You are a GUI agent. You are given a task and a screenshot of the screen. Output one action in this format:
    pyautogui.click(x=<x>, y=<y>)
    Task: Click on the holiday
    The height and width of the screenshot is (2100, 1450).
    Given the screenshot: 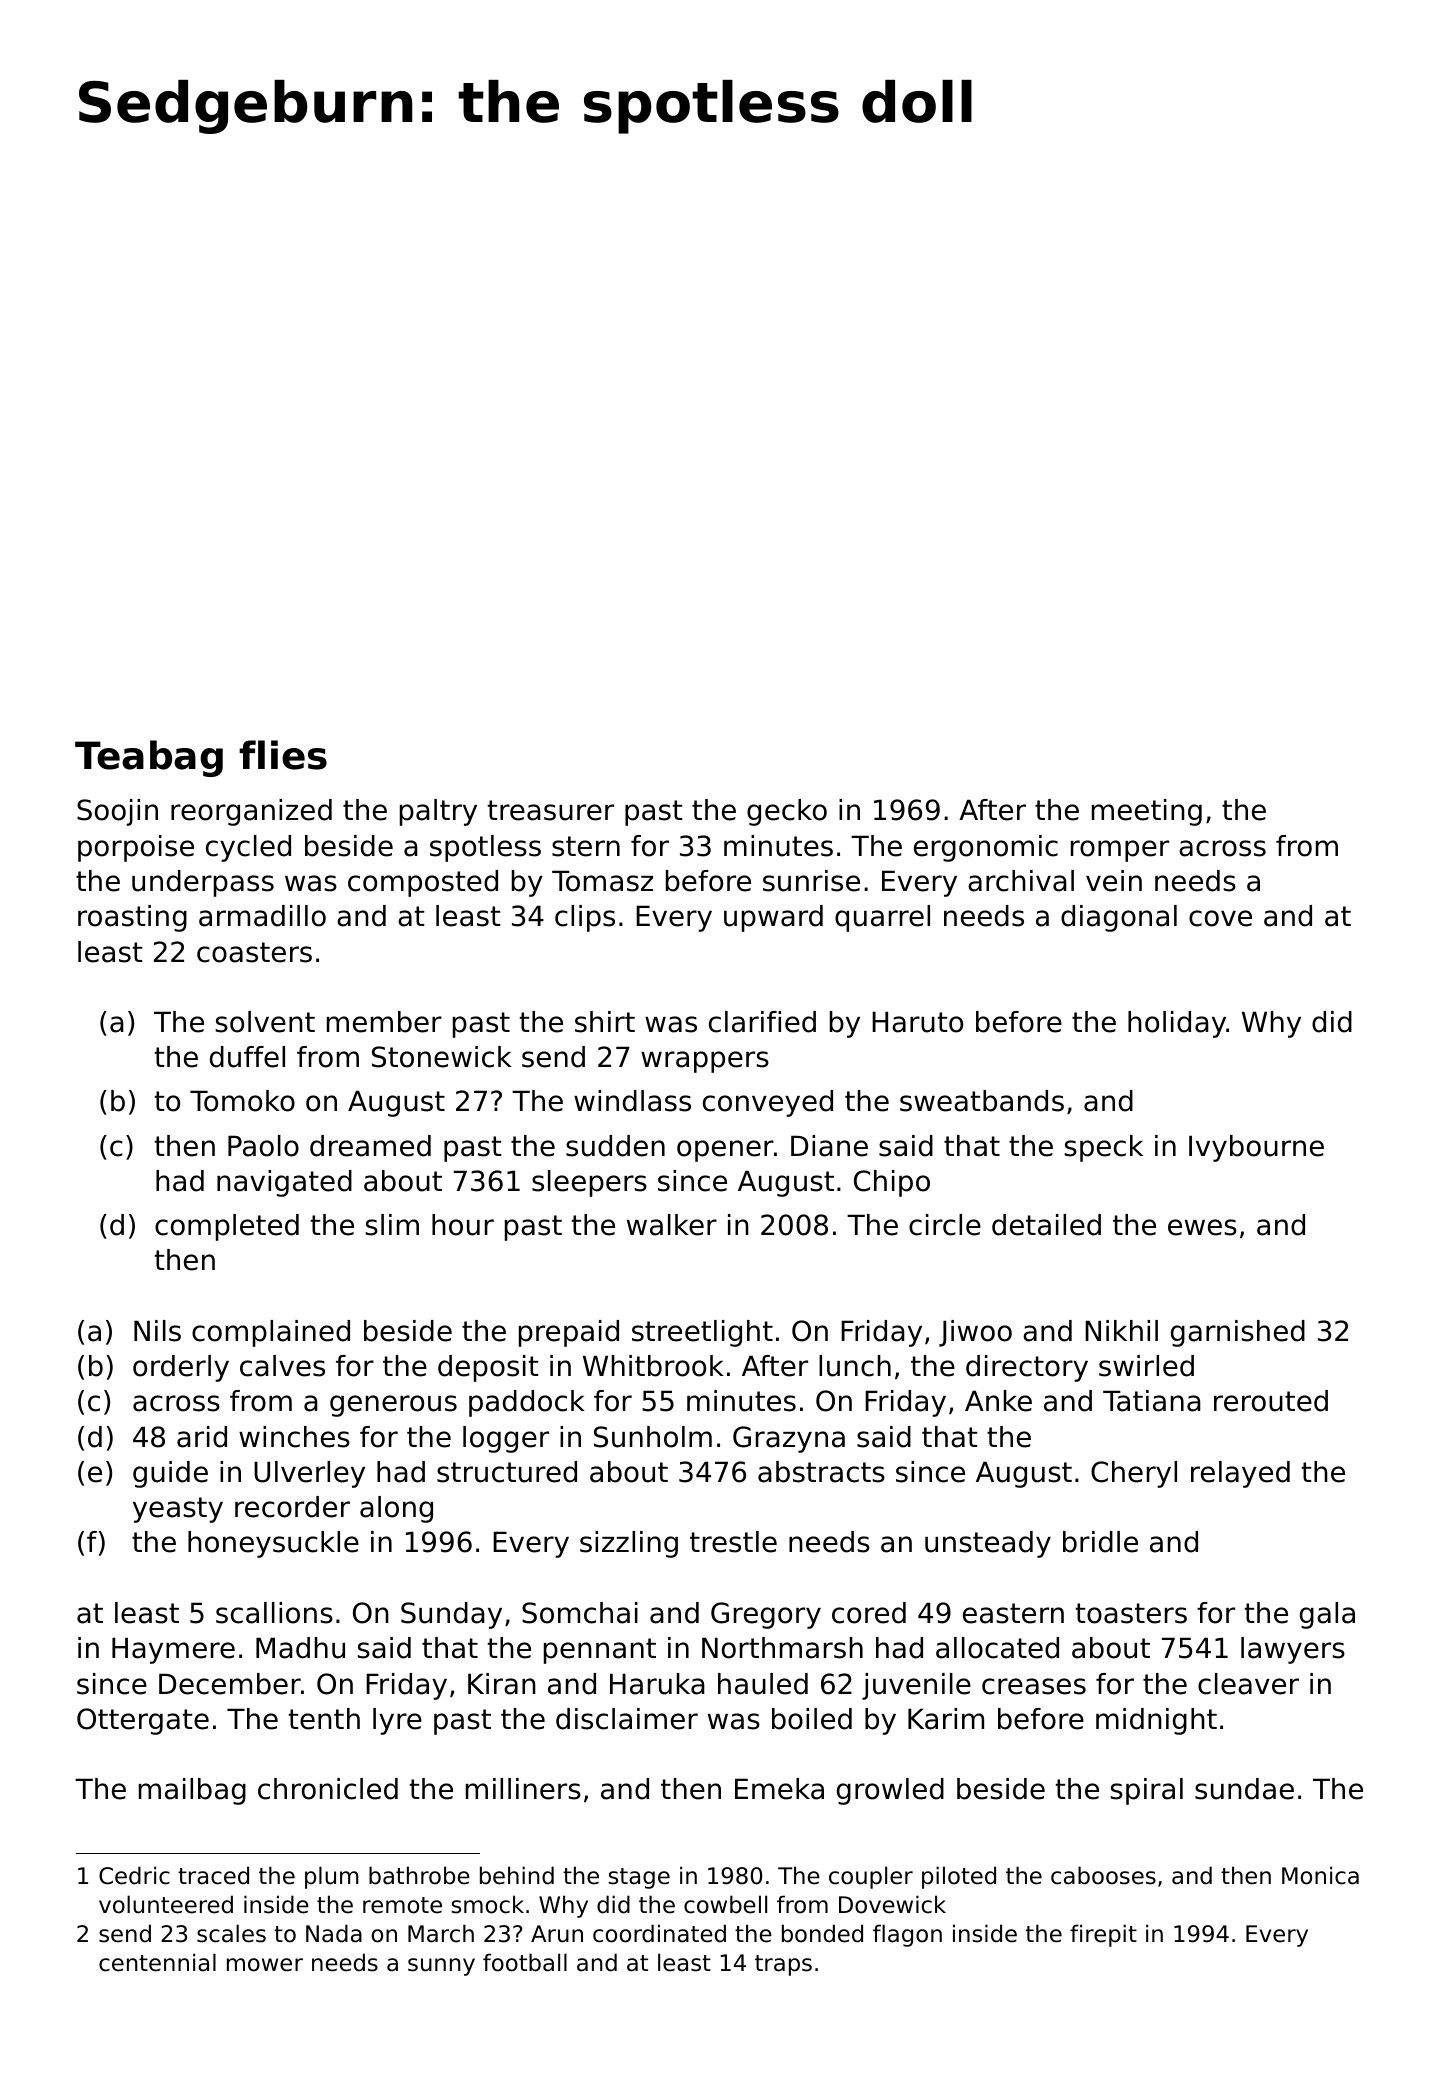 What is the action you would take?
    pyautogui.click(x=1177, y=1024)
